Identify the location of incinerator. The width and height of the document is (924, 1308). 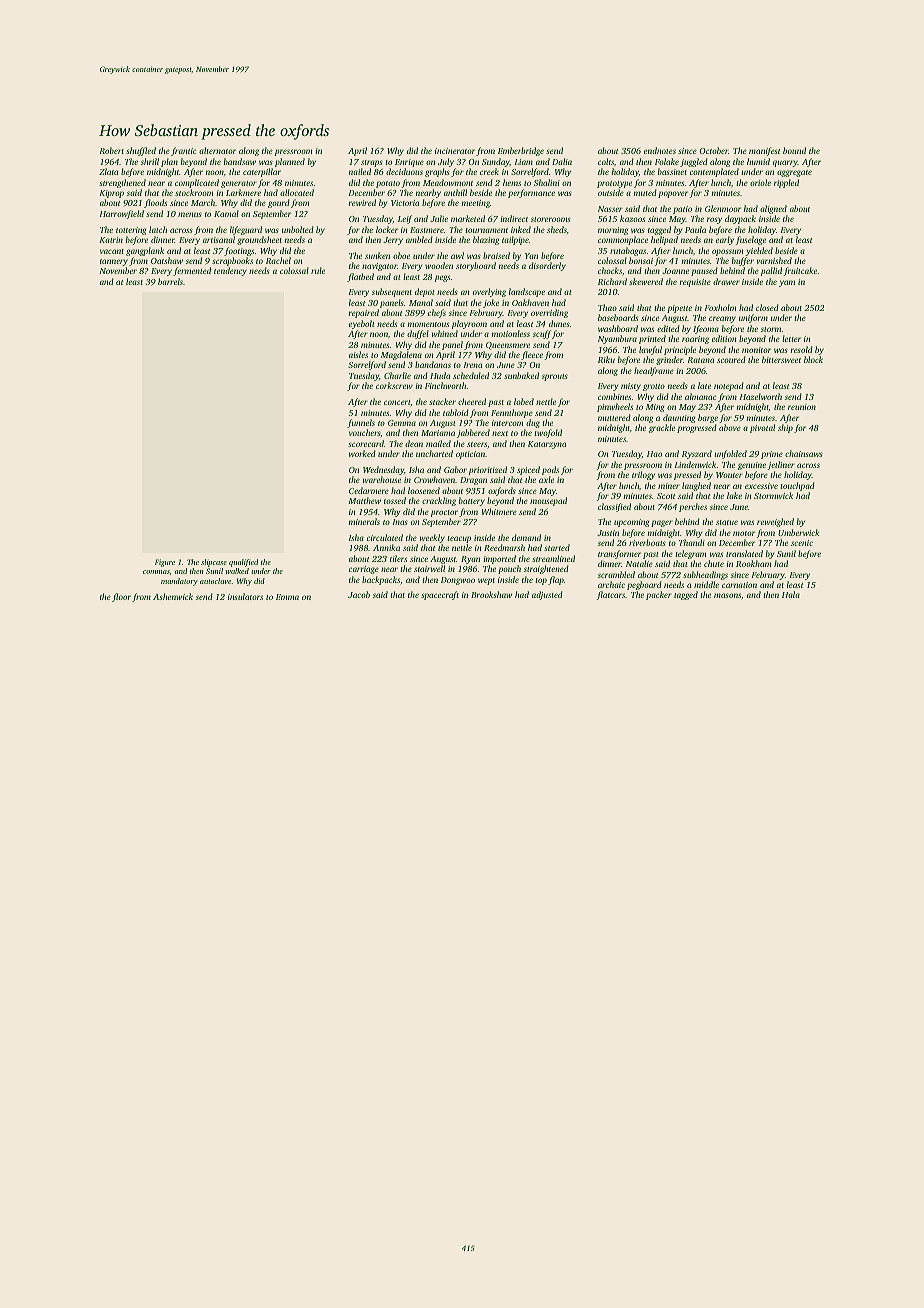
(455, 151).
